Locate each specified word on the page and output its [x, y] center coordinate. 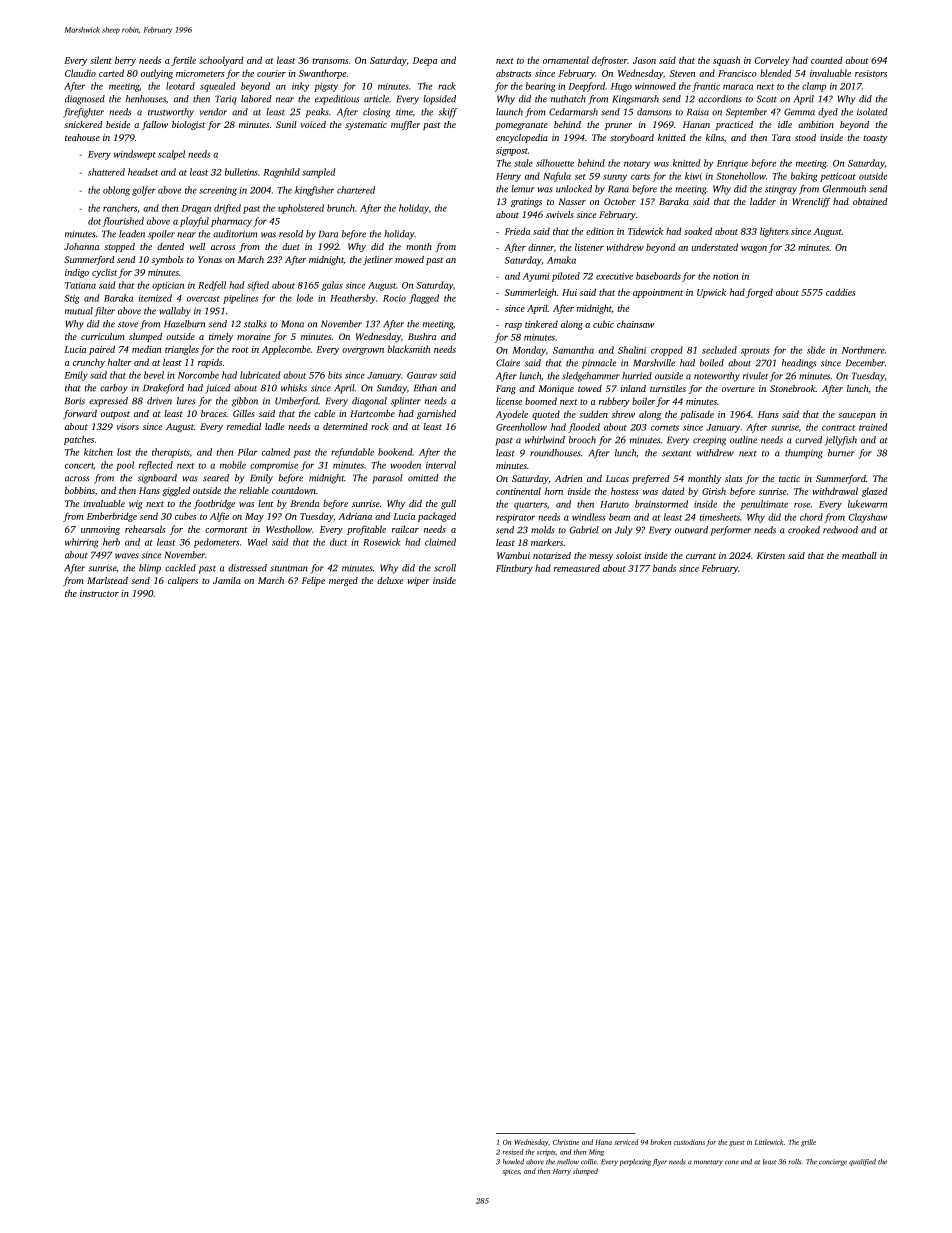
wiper [418, 581]
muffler [405, 125]
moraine [253, 336]
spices [511, 1173]
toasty [876, 139]
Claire [508, 363]
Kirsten [771, 555]
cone [732, 1162]
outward [691, 530]
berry [125, 61]
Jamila [227, 580]
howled [513, 1162]
